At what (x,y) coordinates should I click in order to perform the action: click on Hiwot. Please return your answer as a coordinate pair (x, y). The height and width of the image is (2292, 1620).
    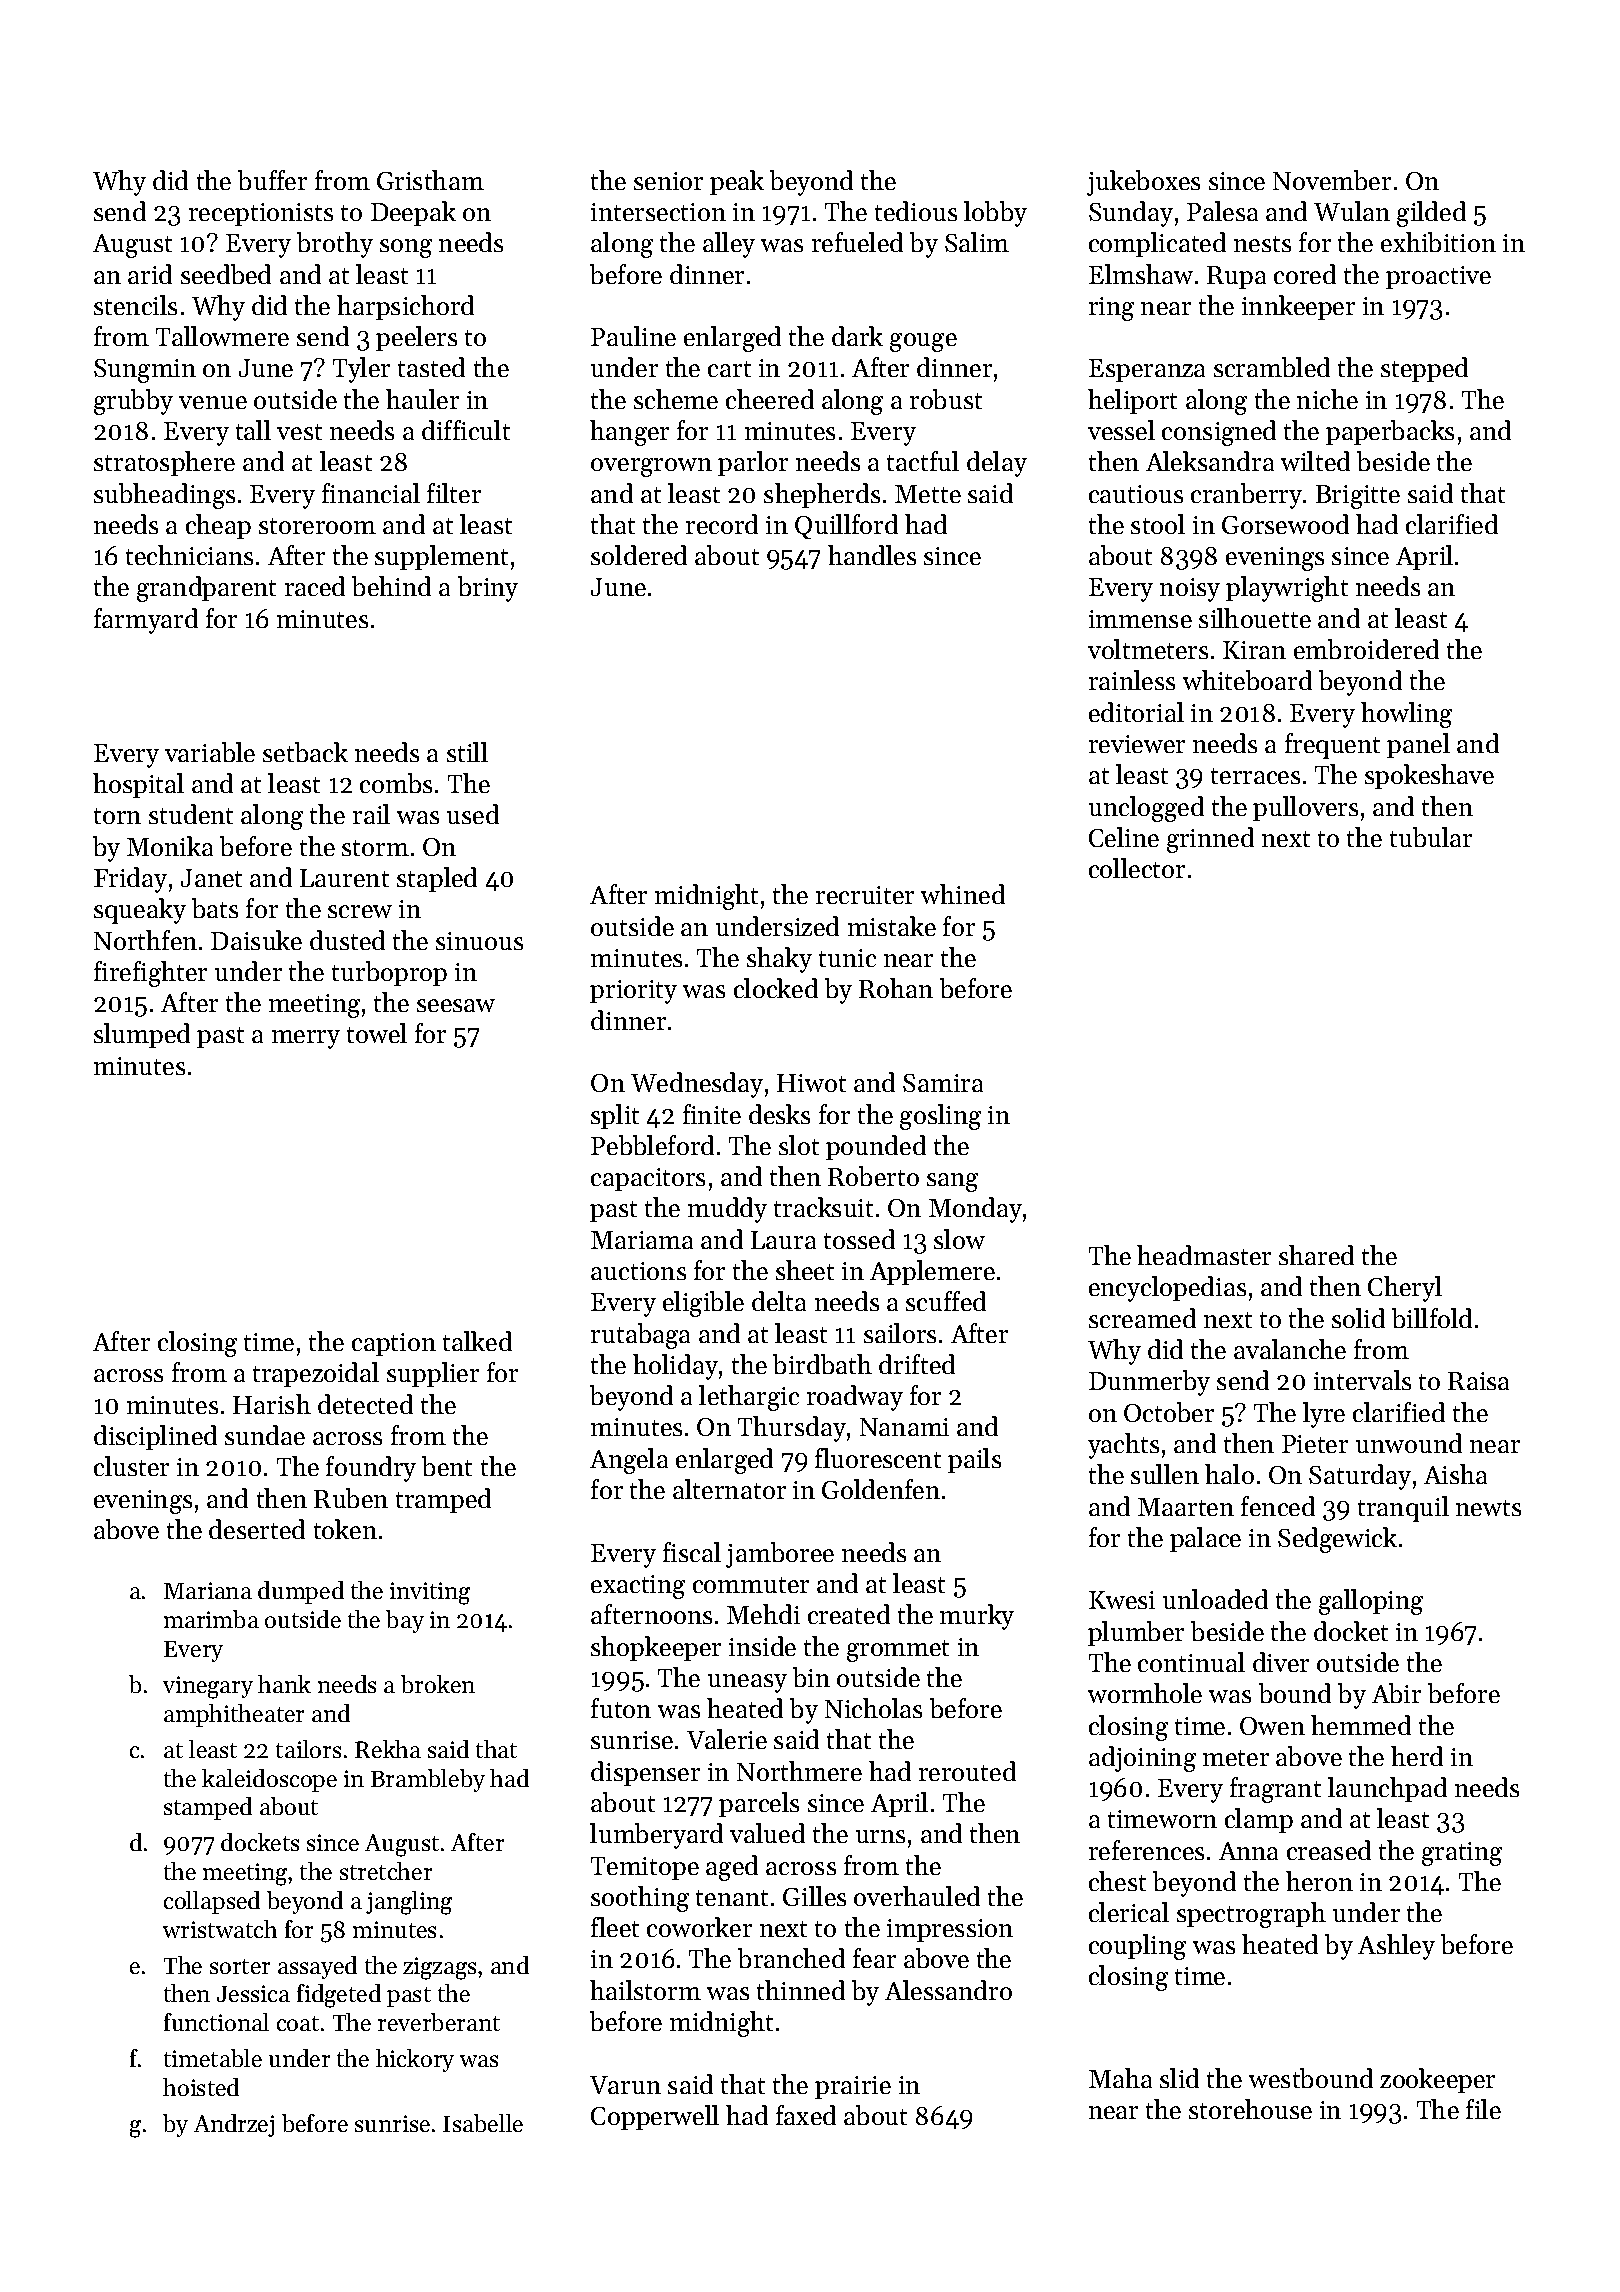
    Looking at the image, I should click on (811, 1083).
